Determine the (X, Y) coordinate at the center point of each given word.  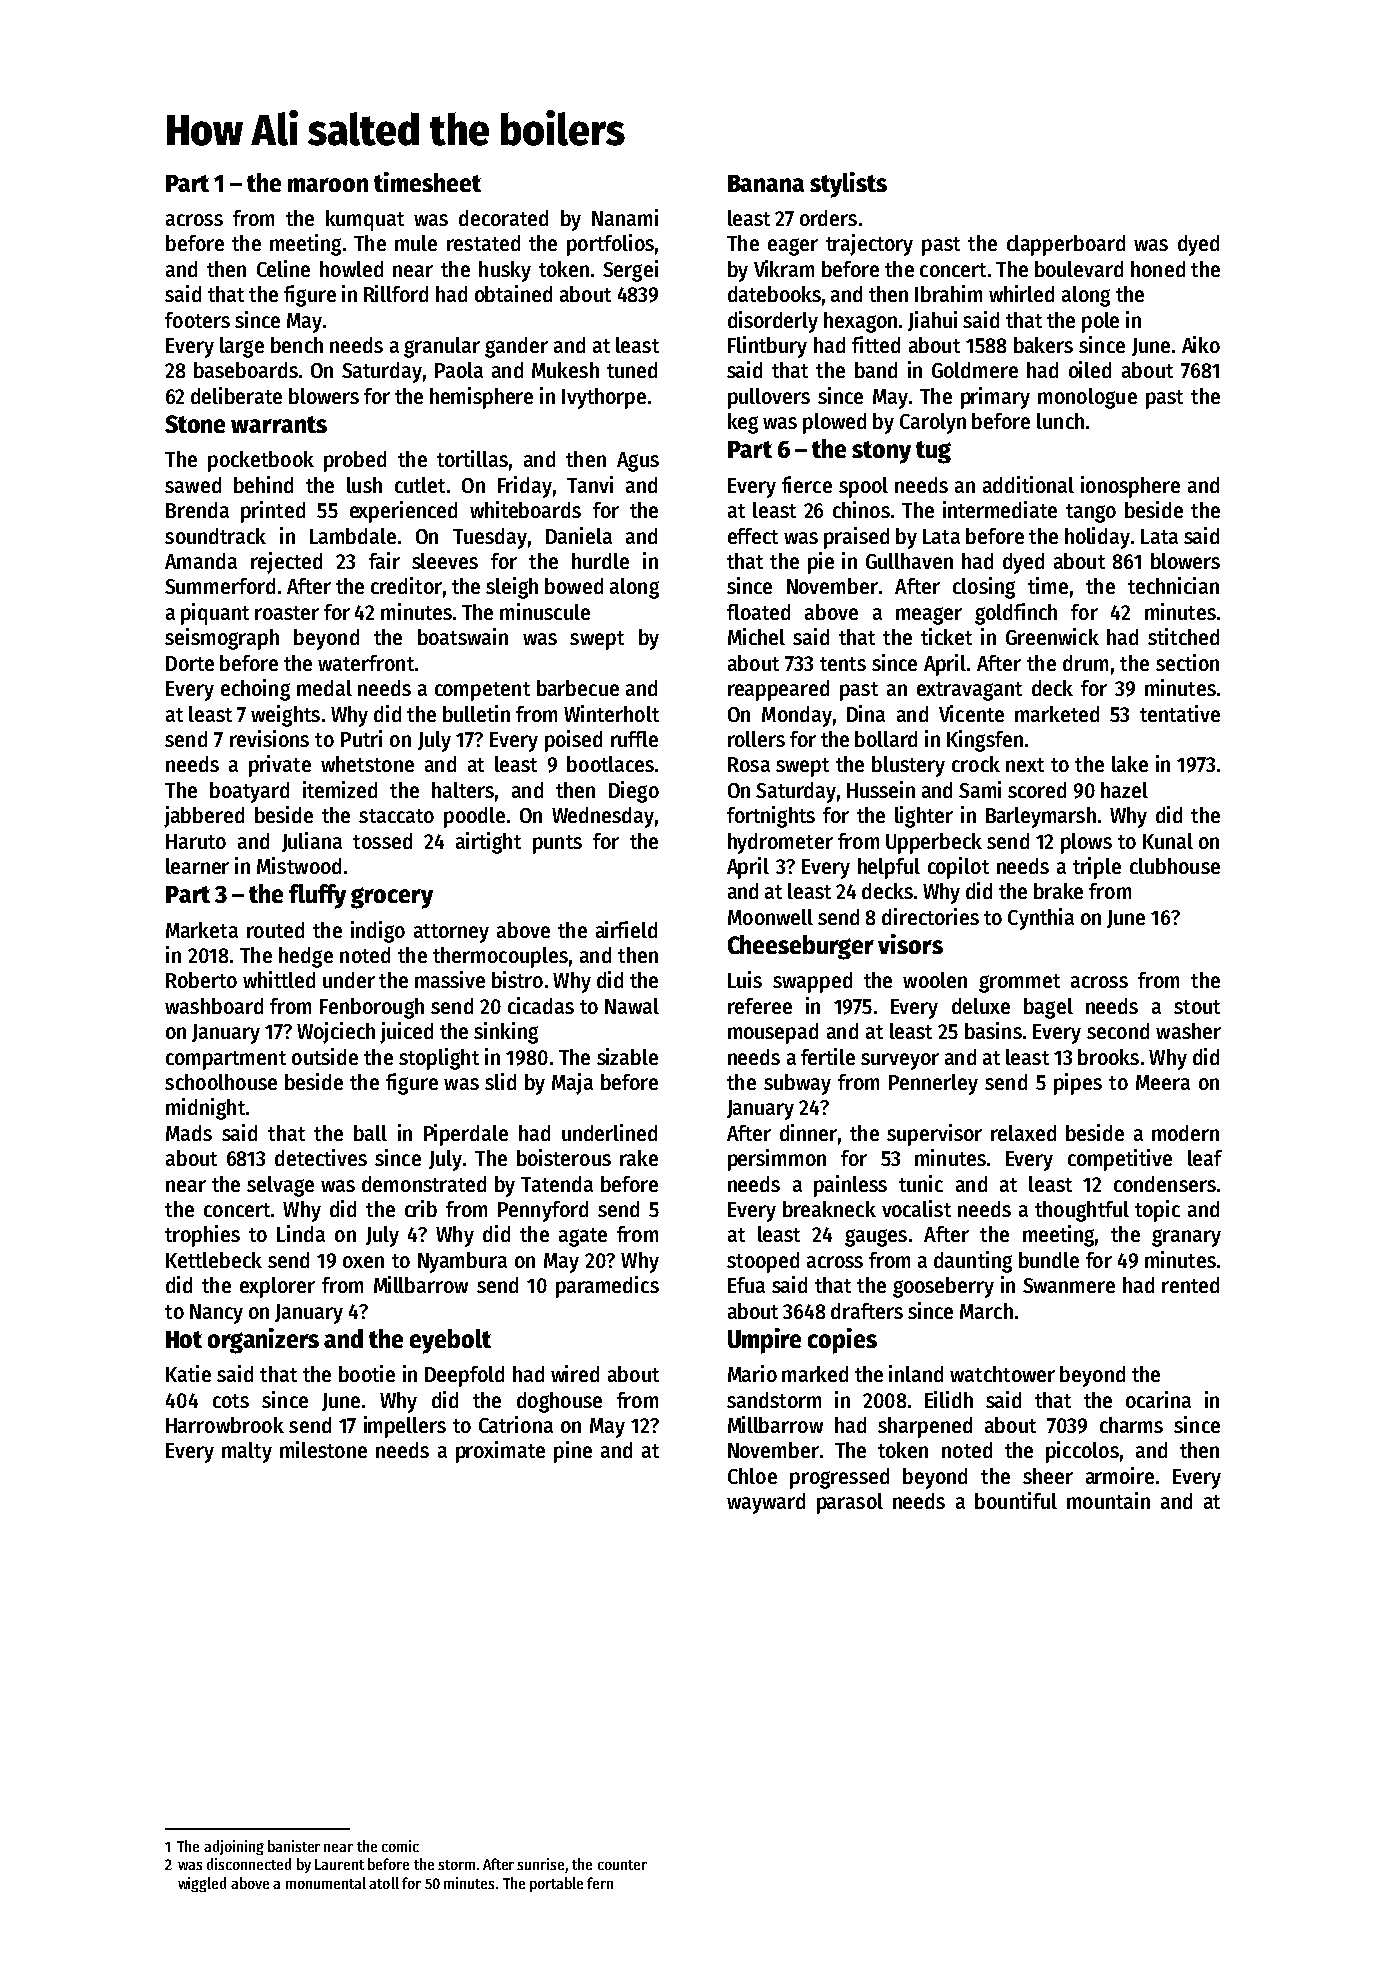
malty (247, 1452)
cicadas (541, 1005)
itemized (340, 789)
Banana (766, 183)
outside (325, 1056)
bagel (1048, 1008)
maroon (328, 185)
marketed (1057, 714)
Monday (797, 716)
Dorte (190, 663)
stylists (848, 185)
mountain (1108, 1500)
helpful (889, 868)
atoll (384, 1883)
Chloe (752, 1476)
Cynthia (1041, 919)
